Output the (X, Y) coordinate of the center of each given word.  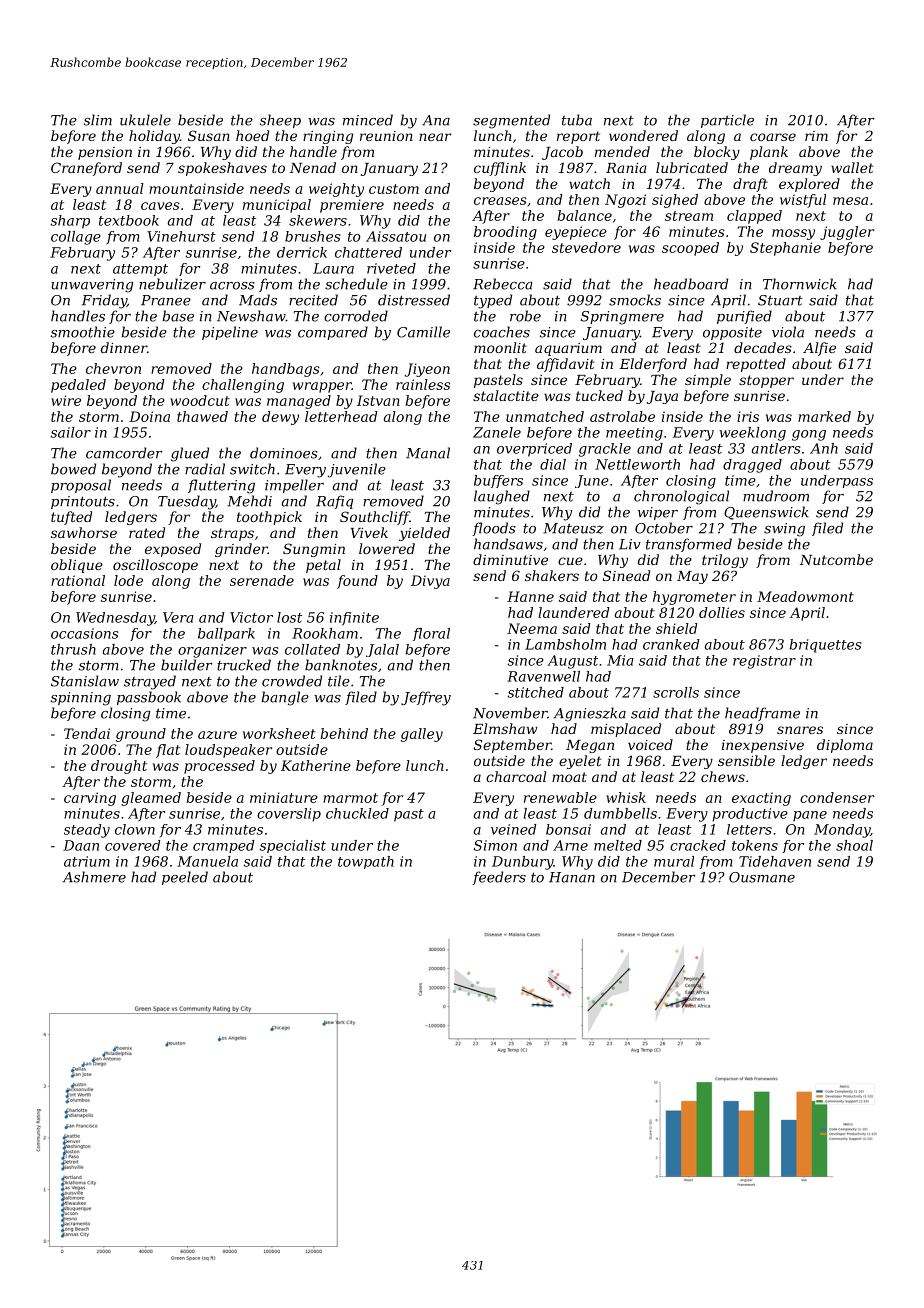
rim (816, 136)
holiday (154, 137)
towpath (366, 862)
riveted (391, 268)
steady (87, 831)
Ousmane (762, 877)
